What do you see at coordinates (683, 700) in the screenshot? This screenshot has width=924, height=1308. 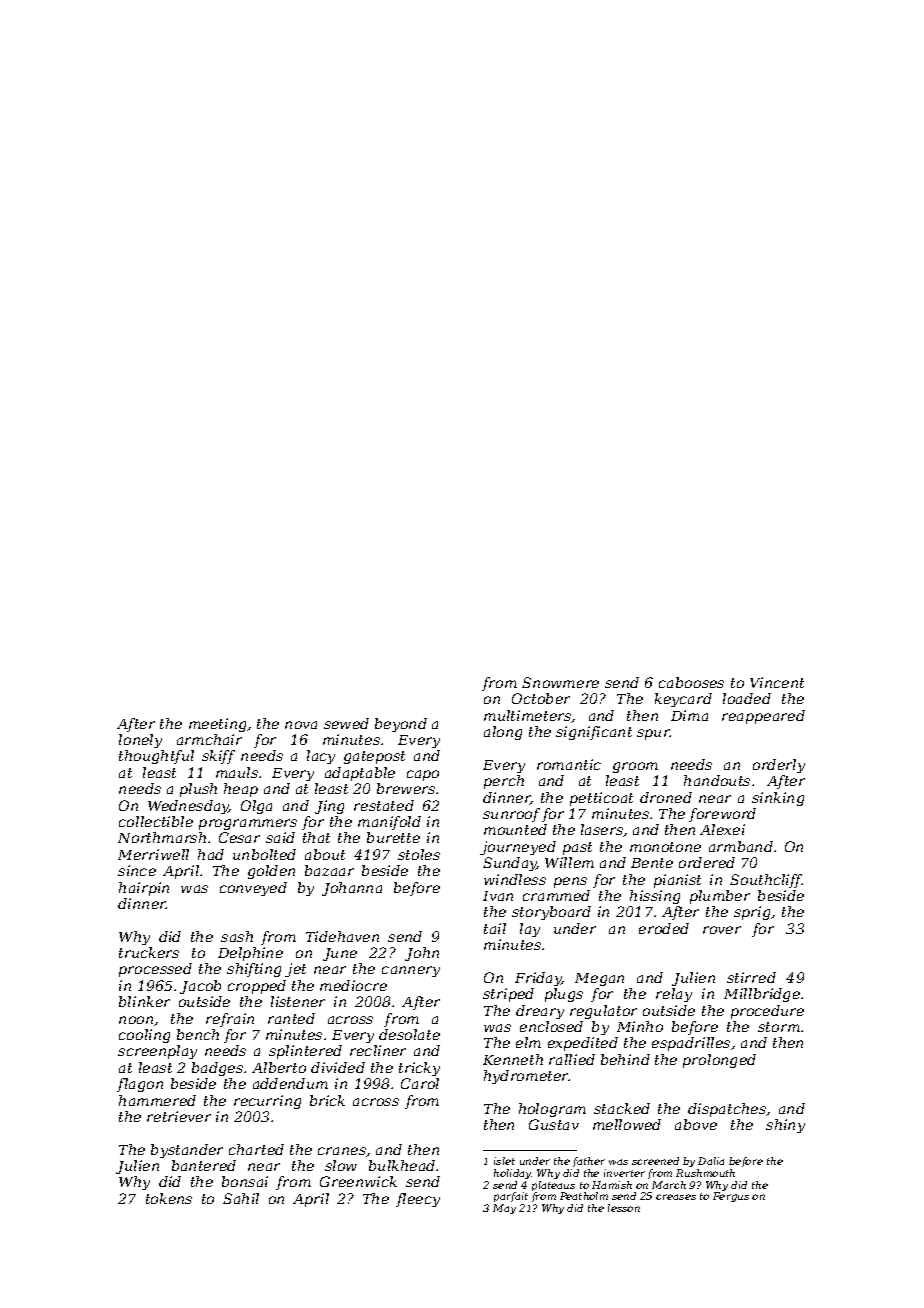 I see `keycard` at bounding box center [683, 700].
